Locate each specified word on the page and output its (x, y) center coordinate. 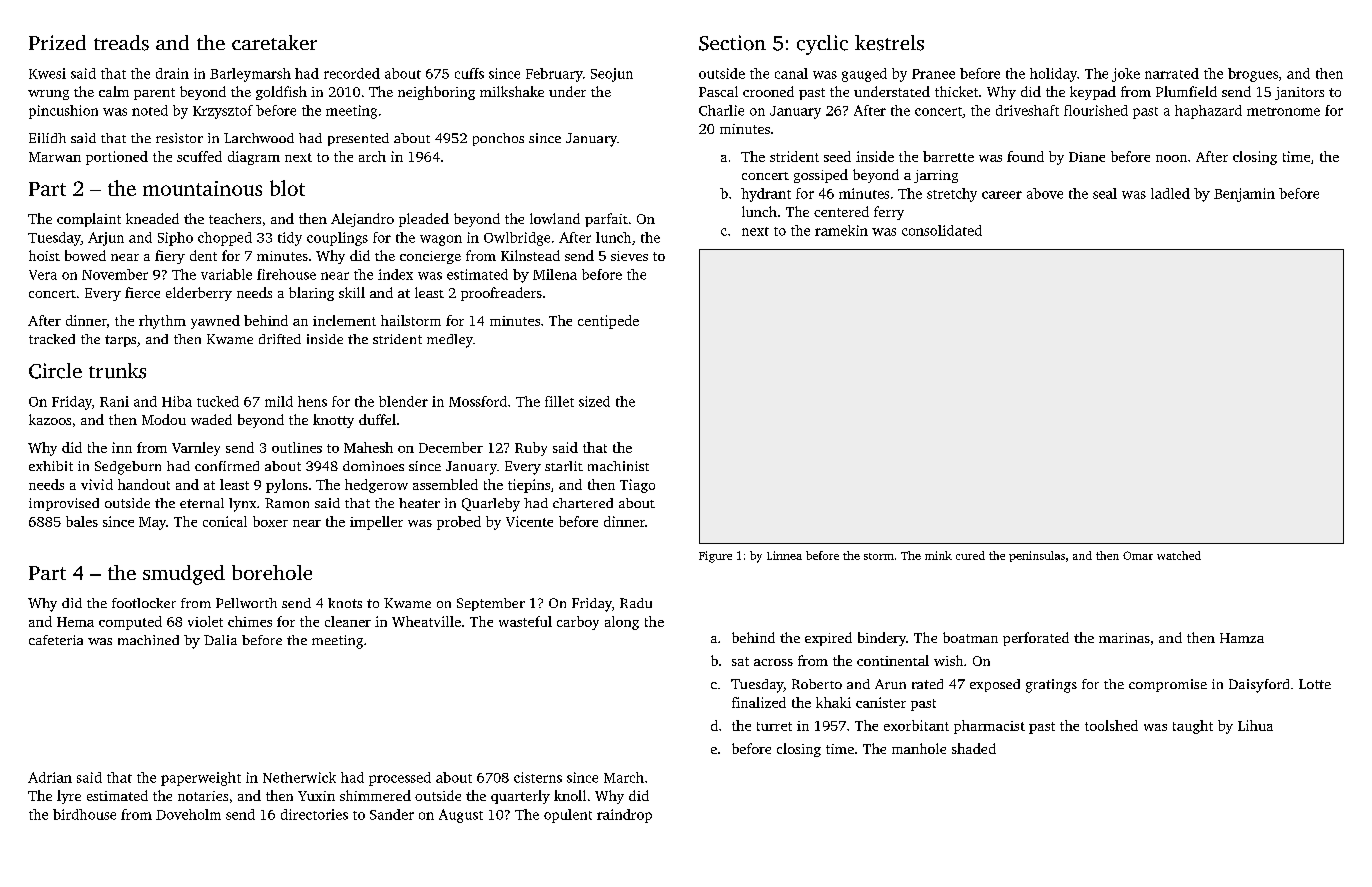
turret (774, 726)
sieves (629, 256)
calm (114, 91)
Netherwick (299, 777)
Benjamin (1244, 195)
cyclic (822, 45)
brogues (1253, 75)
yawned (215, 322)
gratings (1051, 686)
